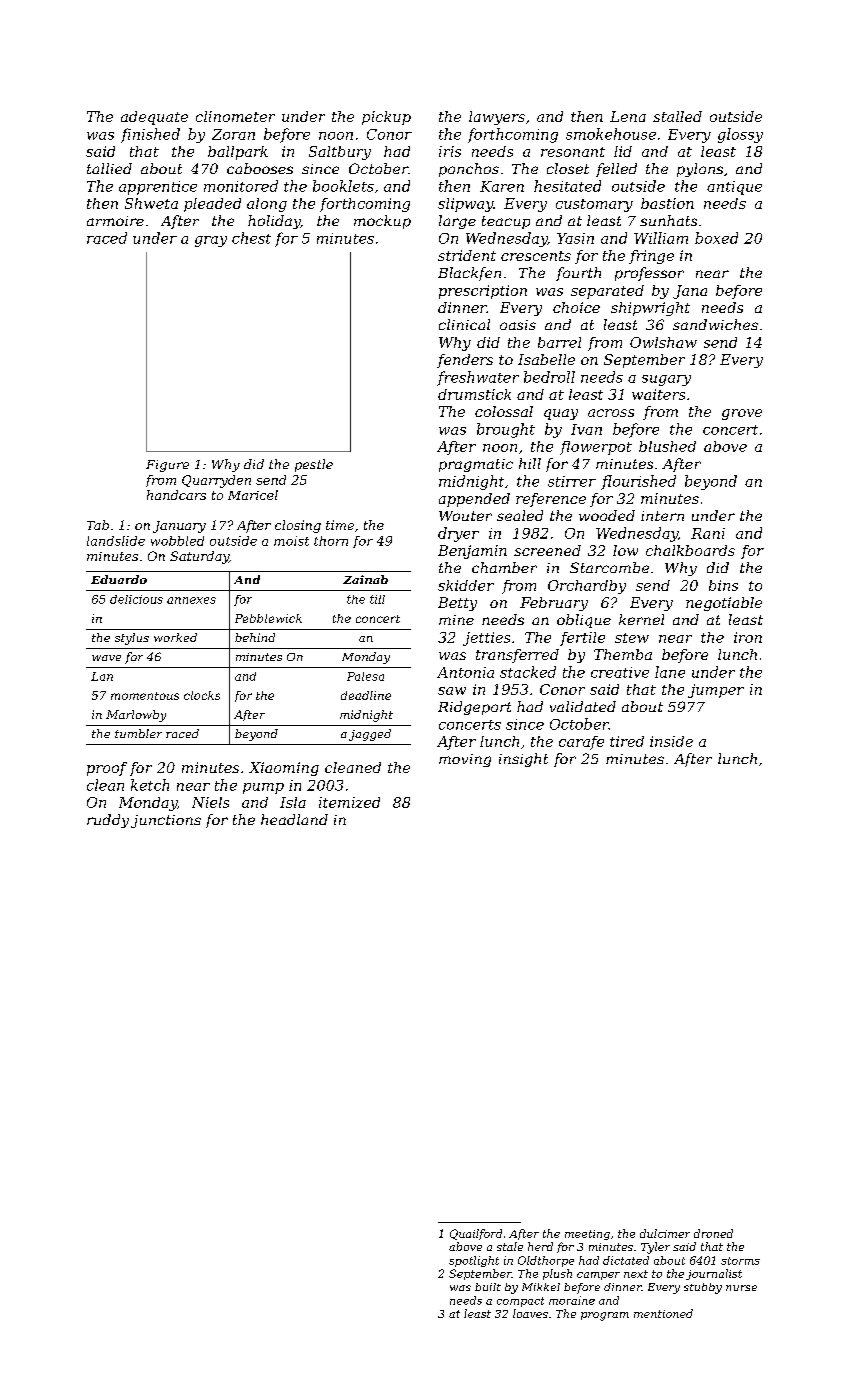 Image resolution: width=849 pixels, height=1400 pixels. Describe the element at coordinates (465, 760) in the document. I see `moving` at that location.
